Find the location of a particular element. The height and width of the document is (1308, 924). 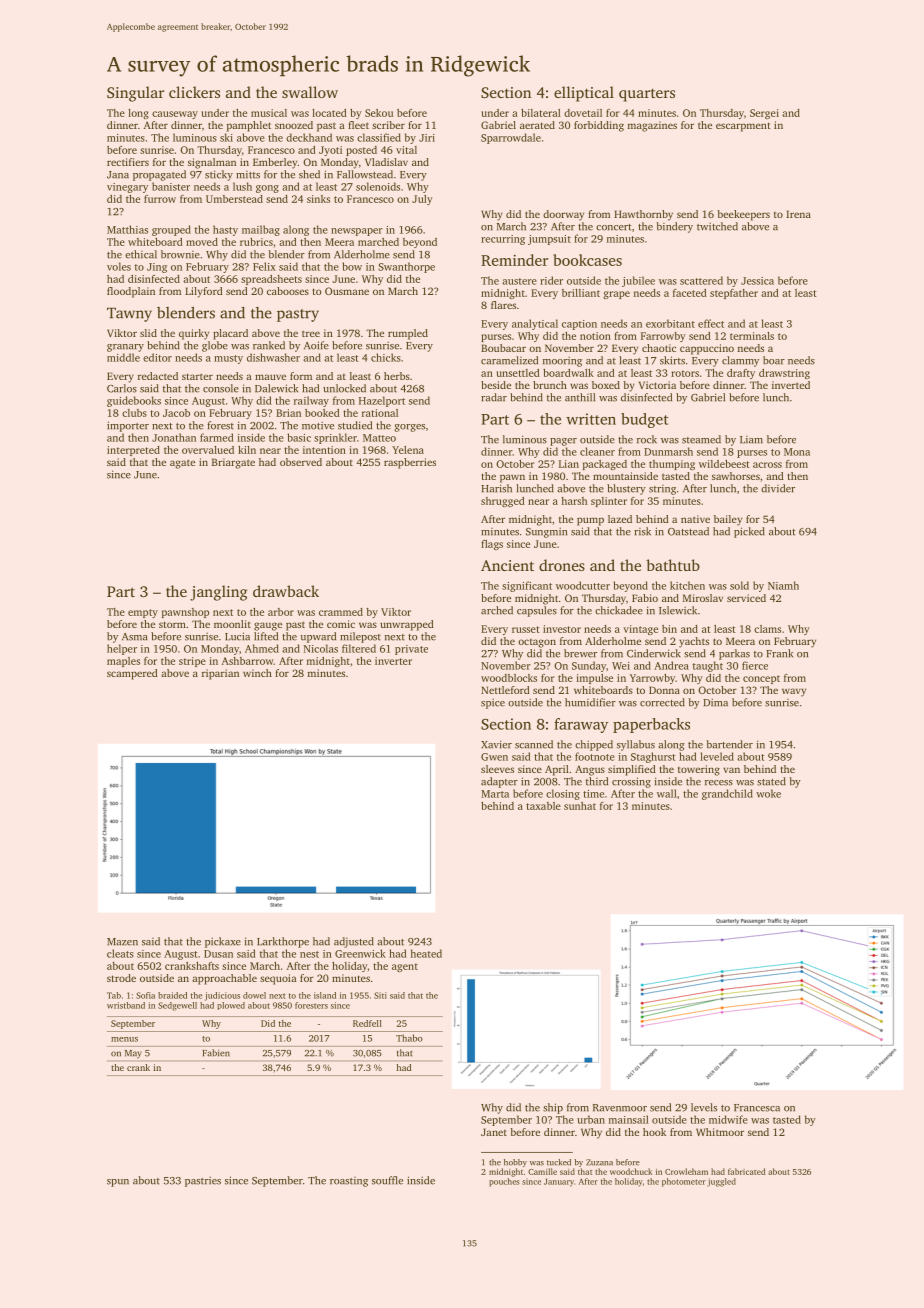

quirky is located at coordinates (194, 334).
